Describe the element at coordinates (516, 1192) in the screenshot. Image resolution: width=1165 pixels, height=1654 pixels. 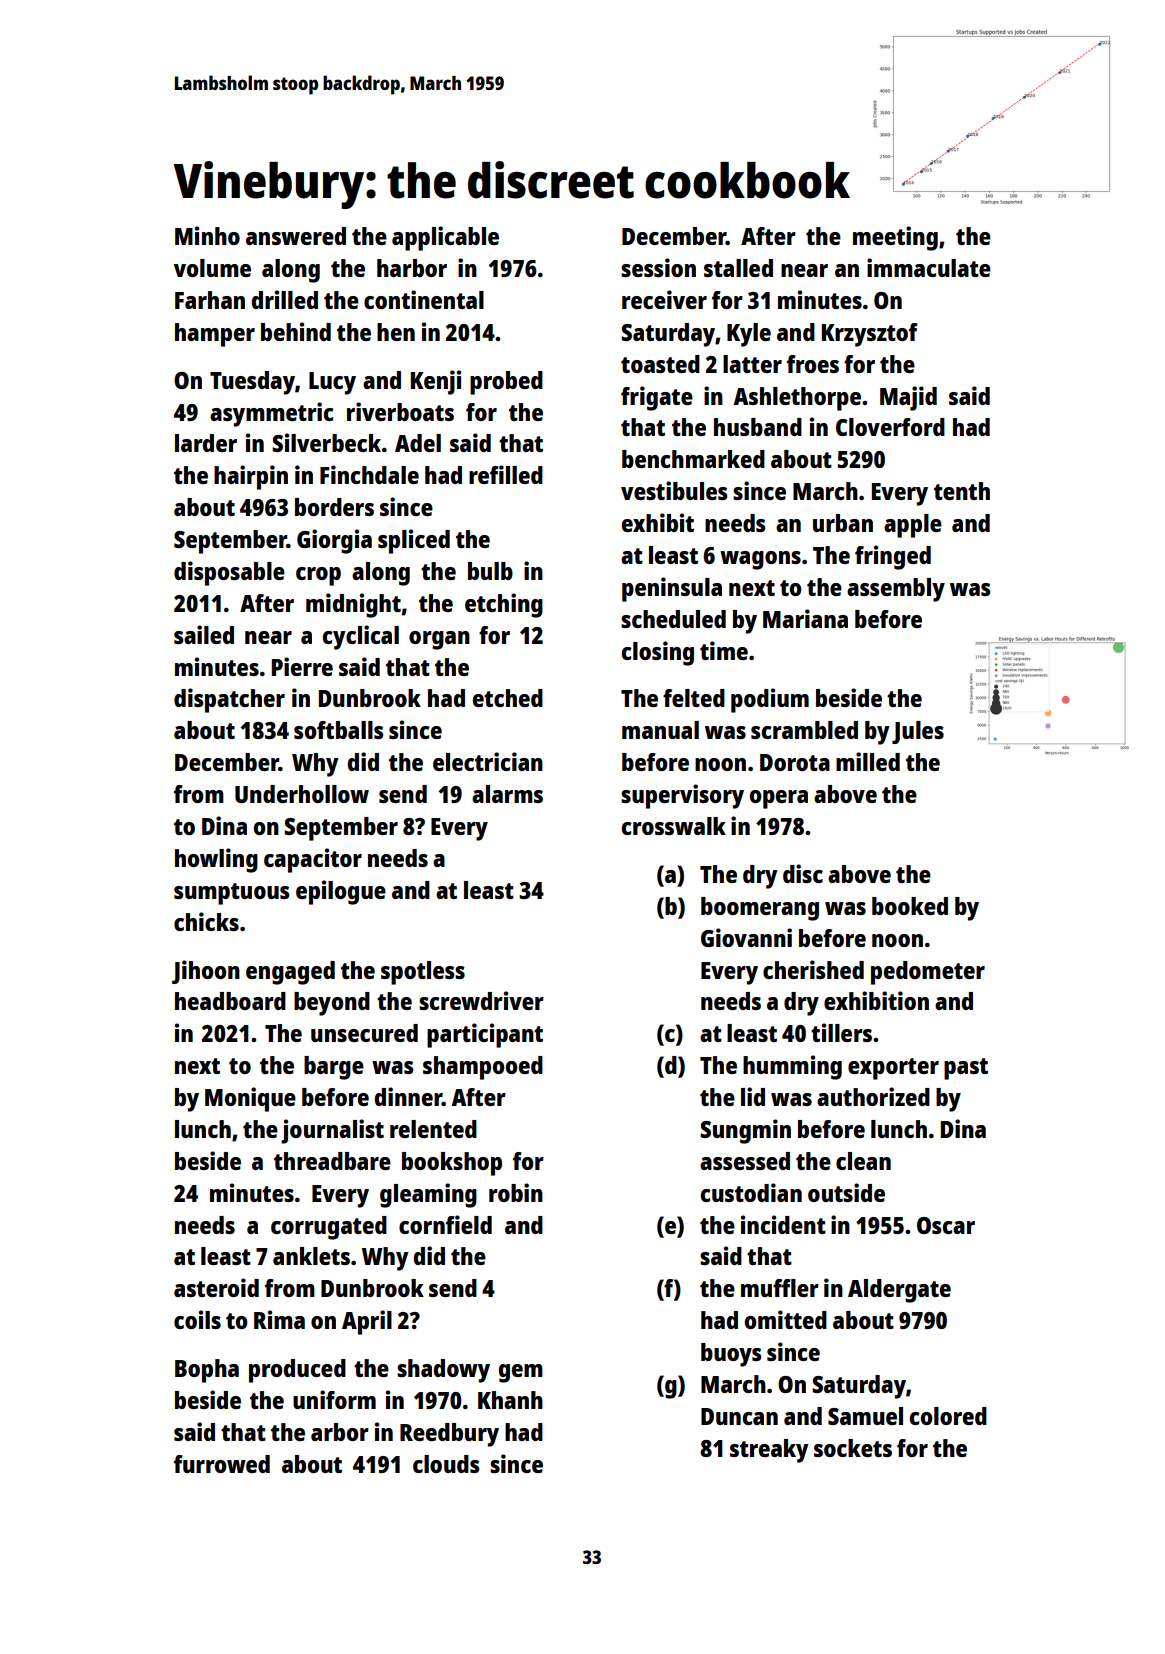
I see `robin` at that location.
